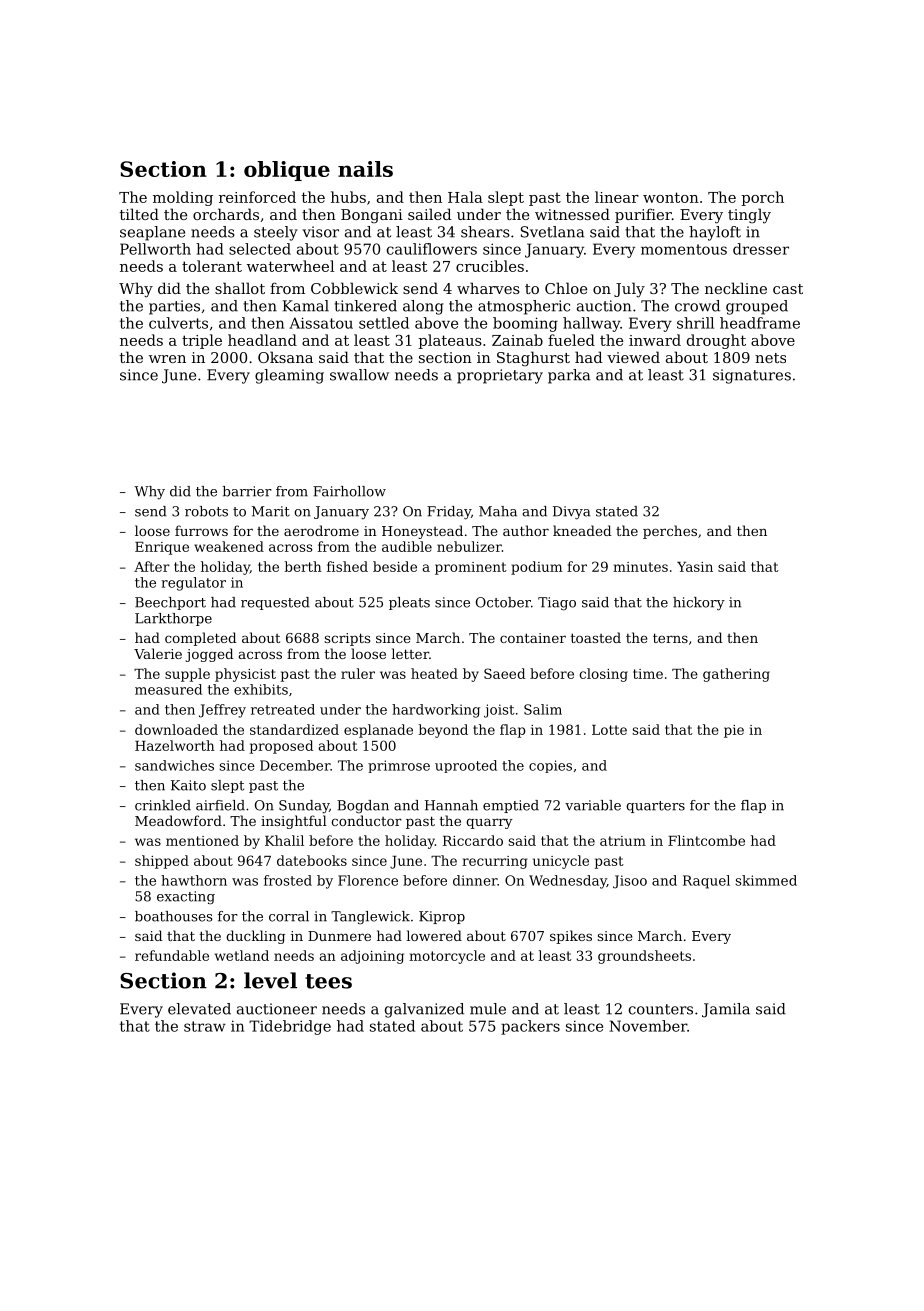 This screenshot has height=1311, width=924. What do you see at coordinates (139, 214) in the screenshot?
I see `tilted` at bounding box center [139, 214].
